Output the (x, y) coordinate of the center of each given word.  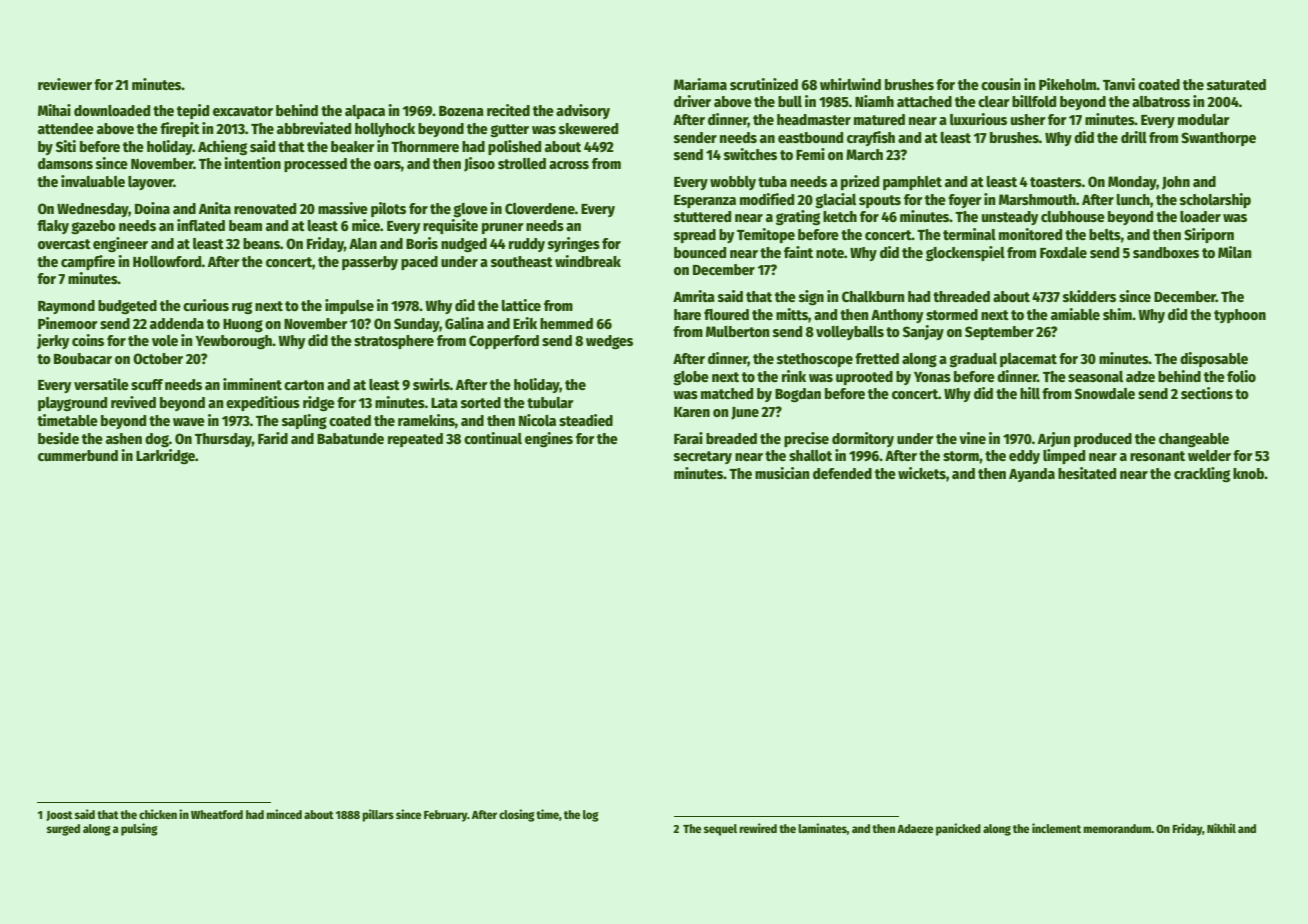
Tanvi (1119, 84)
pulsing (139, 829)
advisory (583, 111)
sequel (720, 830)
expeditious (263, 403)
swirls (431, 384)
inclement (1056, 828)
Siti (66, 146)
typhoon (1240, 316)
